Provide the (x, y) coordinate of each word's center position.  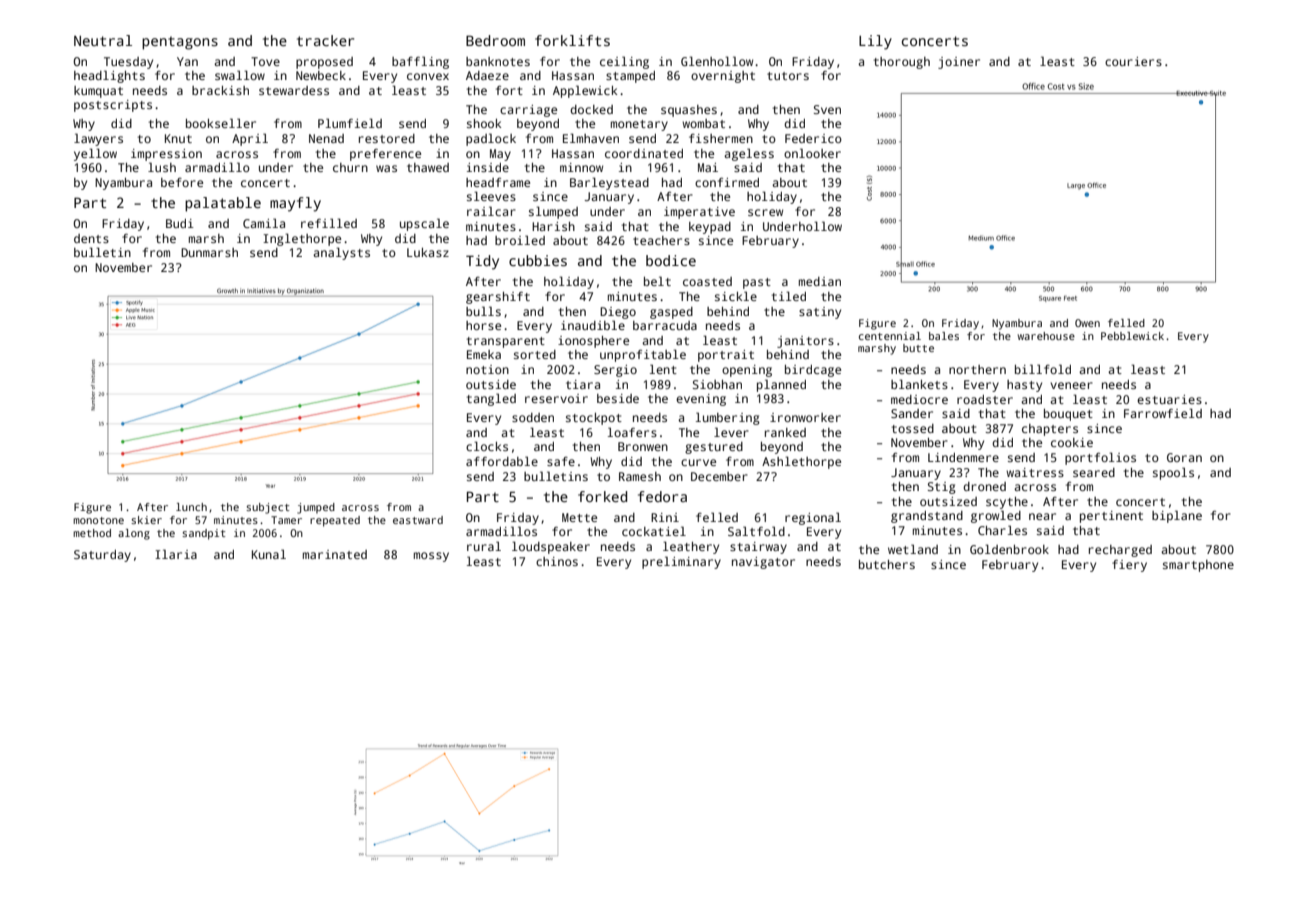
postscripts (113, 106)
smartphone (1198, 566)
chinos (557, 561)
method (92, 533)
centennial (890, 336)
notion (487, 369)
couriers (1133, 61)
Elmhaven (591, 138)
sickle (736, 296)
